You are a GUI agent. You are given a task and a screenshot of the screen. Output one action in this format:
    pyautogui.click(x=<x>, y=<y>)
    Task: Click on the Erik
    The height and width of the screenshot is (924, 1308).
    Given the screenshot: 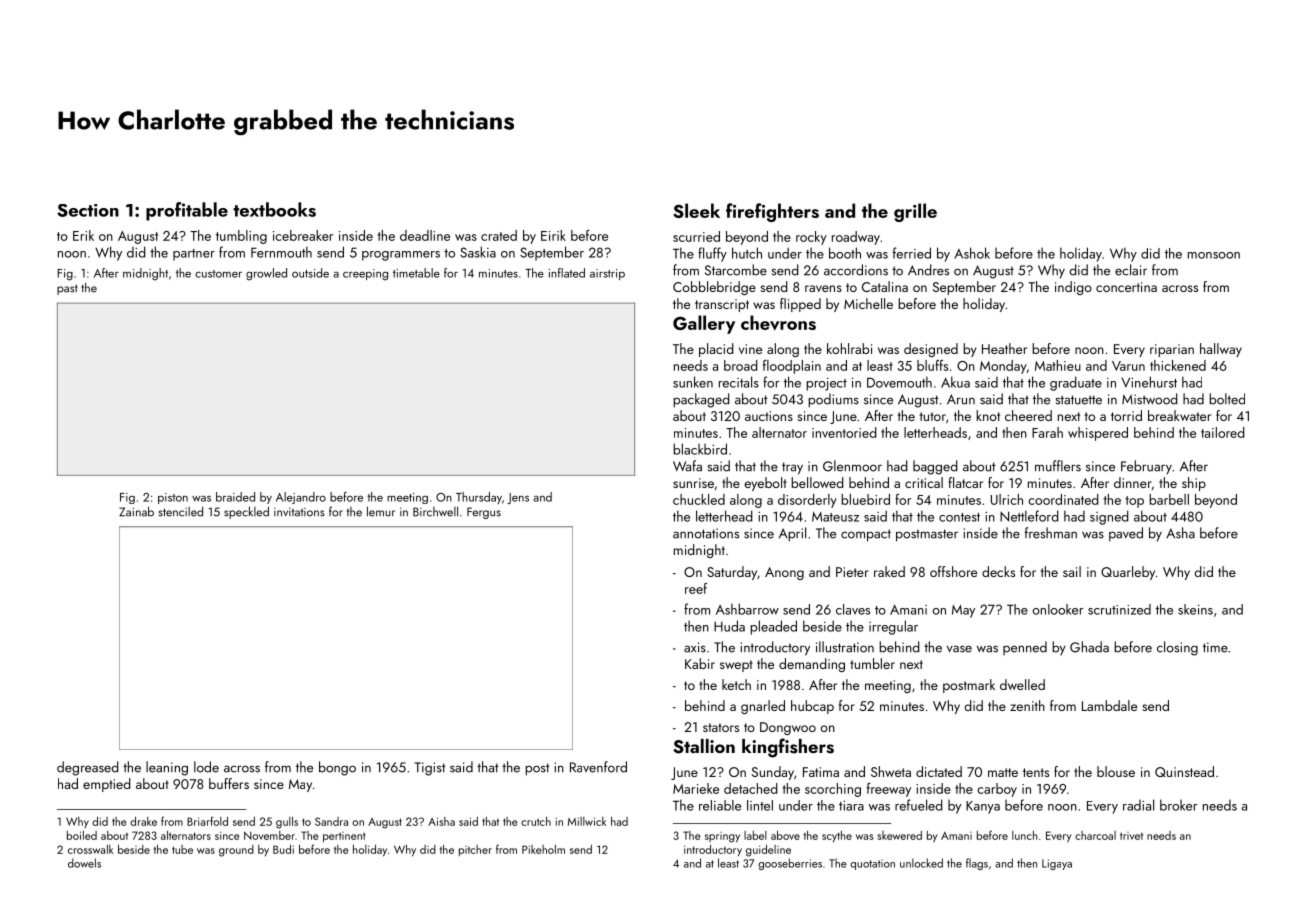 What is the action you would take?
    pyautogui.click(x=83, y=235)
